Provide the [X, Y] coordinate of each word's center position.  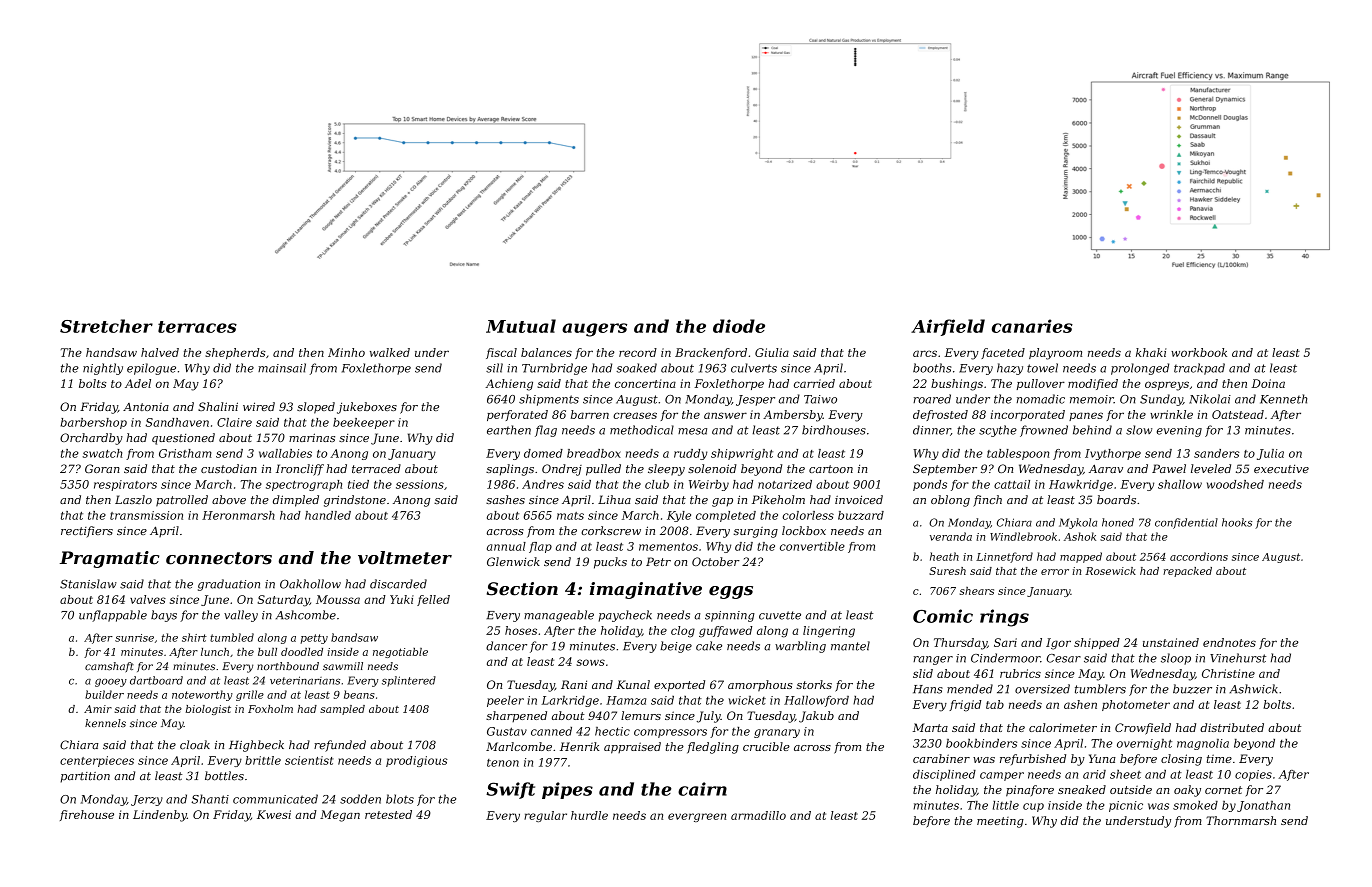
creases [635, 415]
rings [1004, 618]
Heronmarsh [238, 515]
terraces [197, 327]
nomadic [1041, 399]
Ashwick [1253, 689]
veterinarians [305, 680]
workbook [1199, 352]
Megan [340, 816]
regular [545, 816]
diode [739, 326]
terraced [376, 468]
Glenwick [513, 561]
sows [590, 662]
